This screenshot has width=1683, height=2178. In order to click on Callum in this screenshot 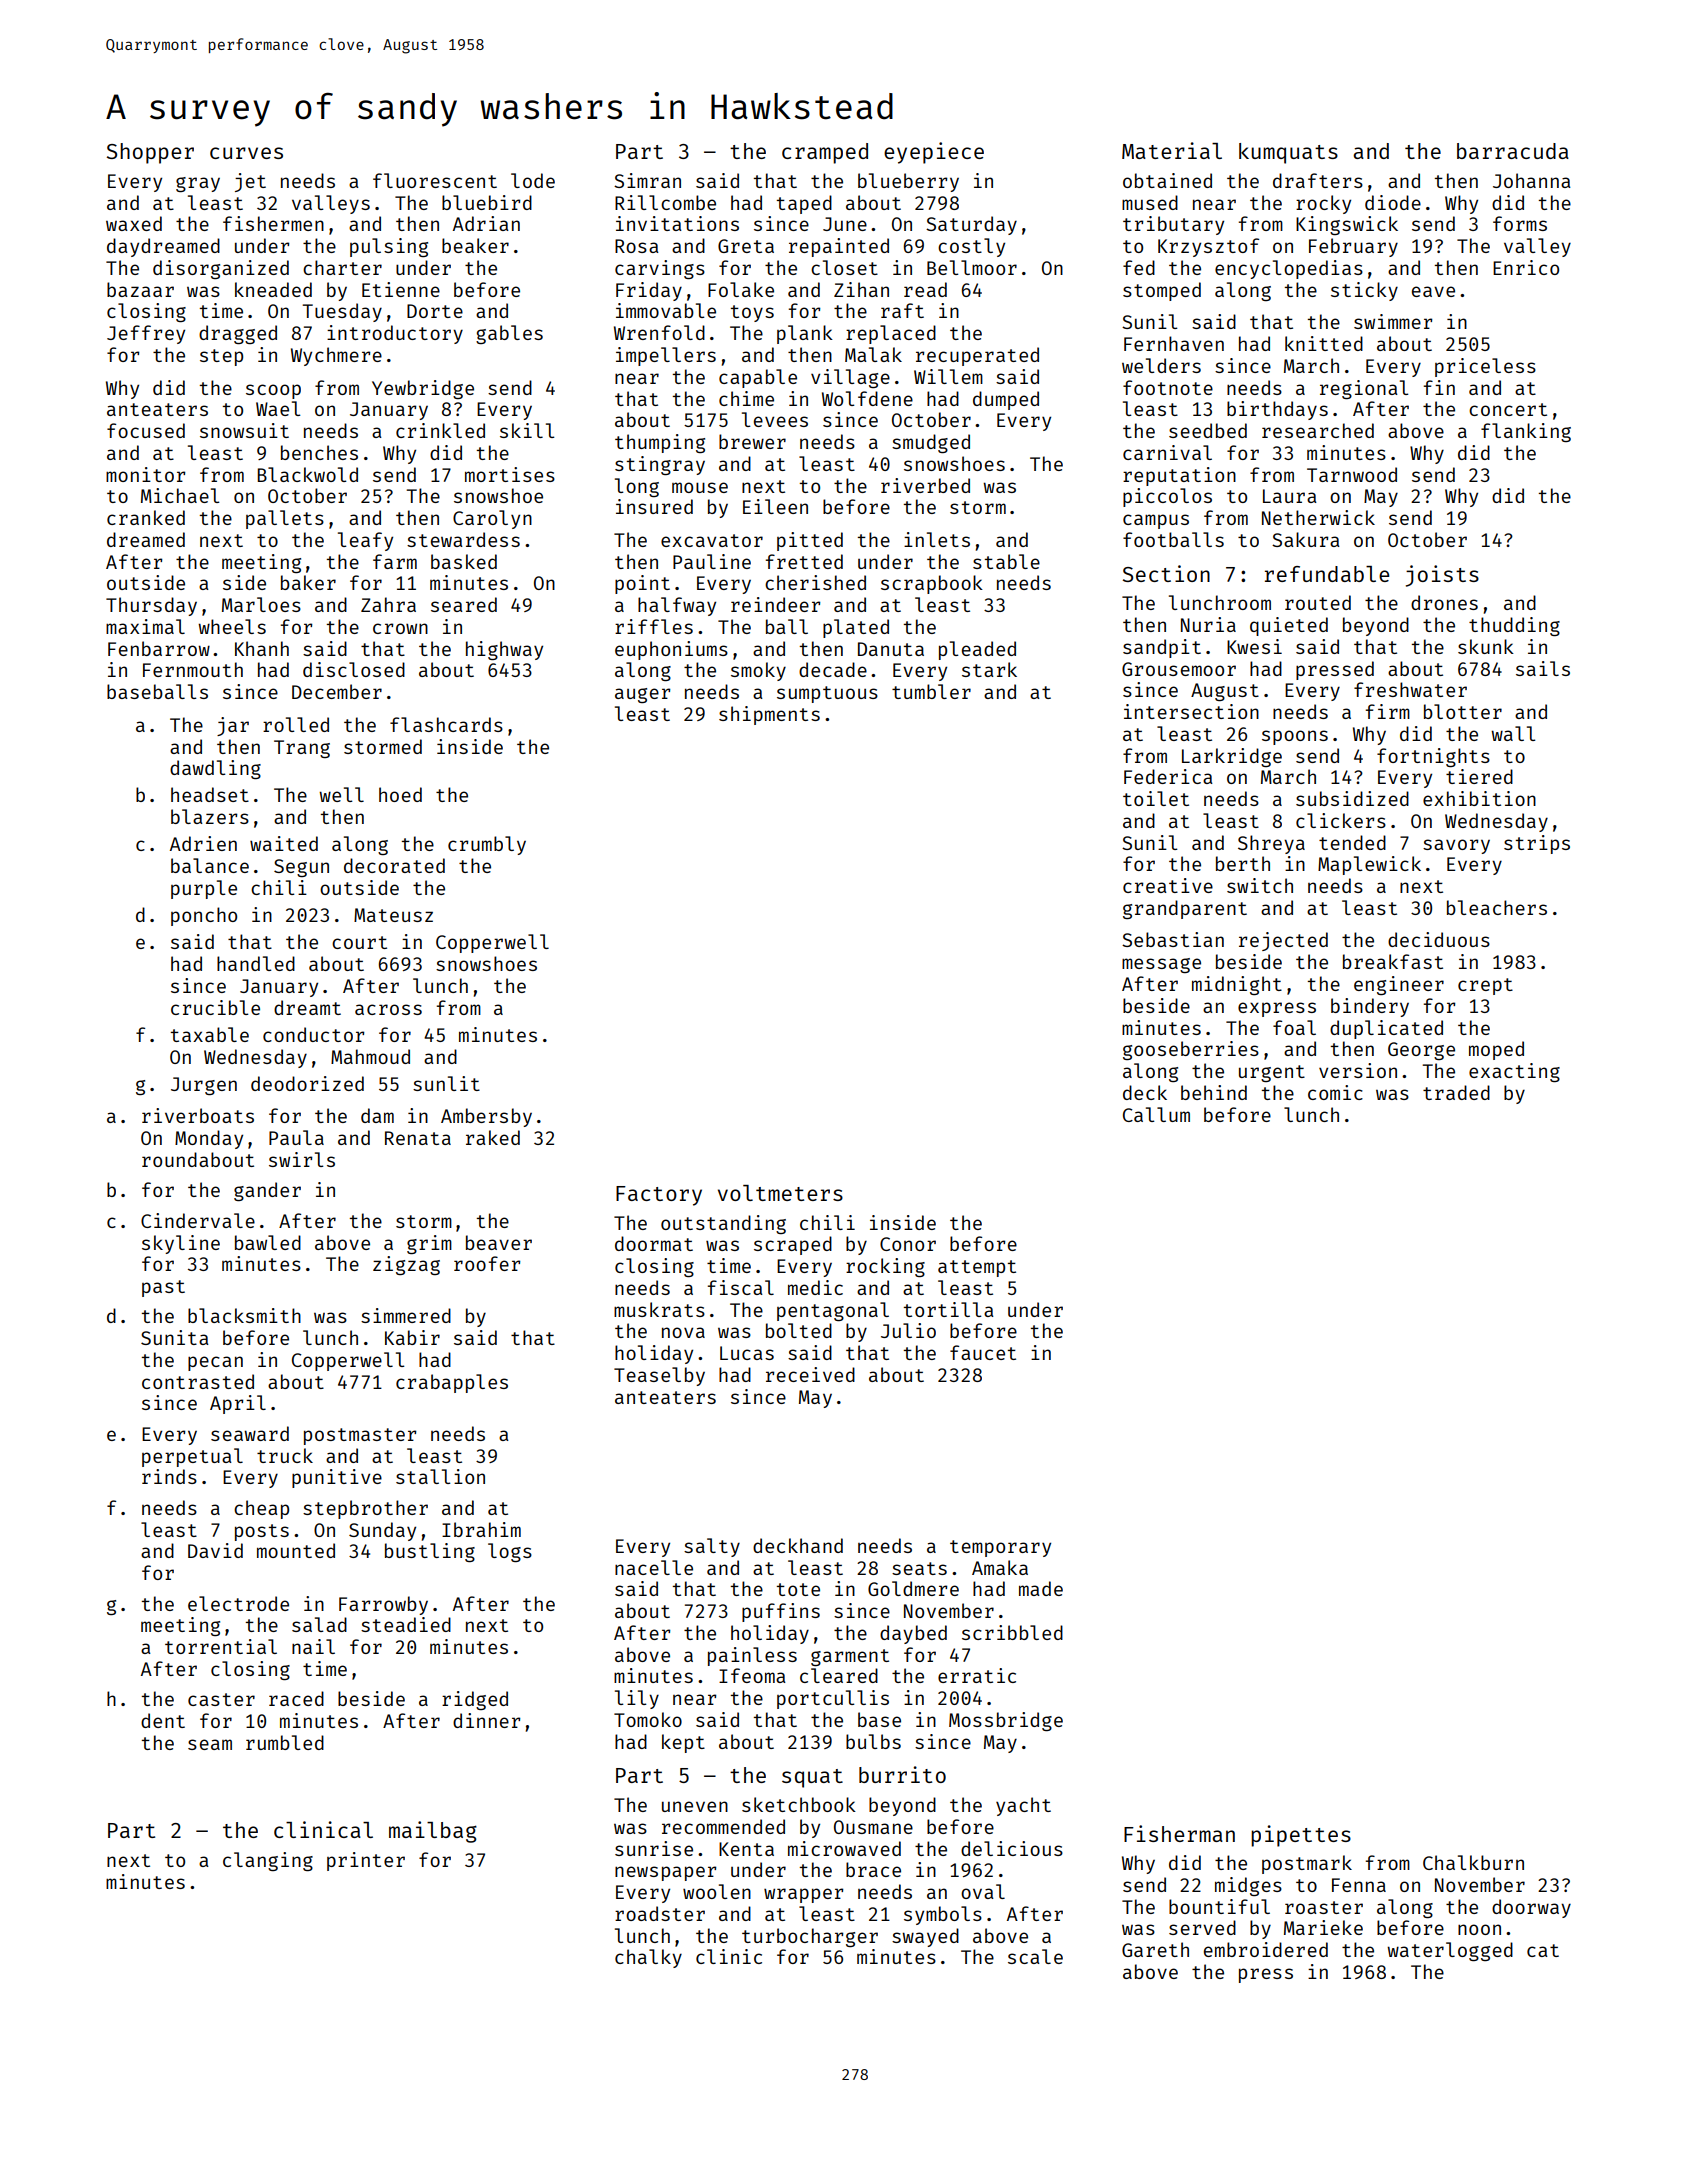, I will do `click(1156, 1114)`.
